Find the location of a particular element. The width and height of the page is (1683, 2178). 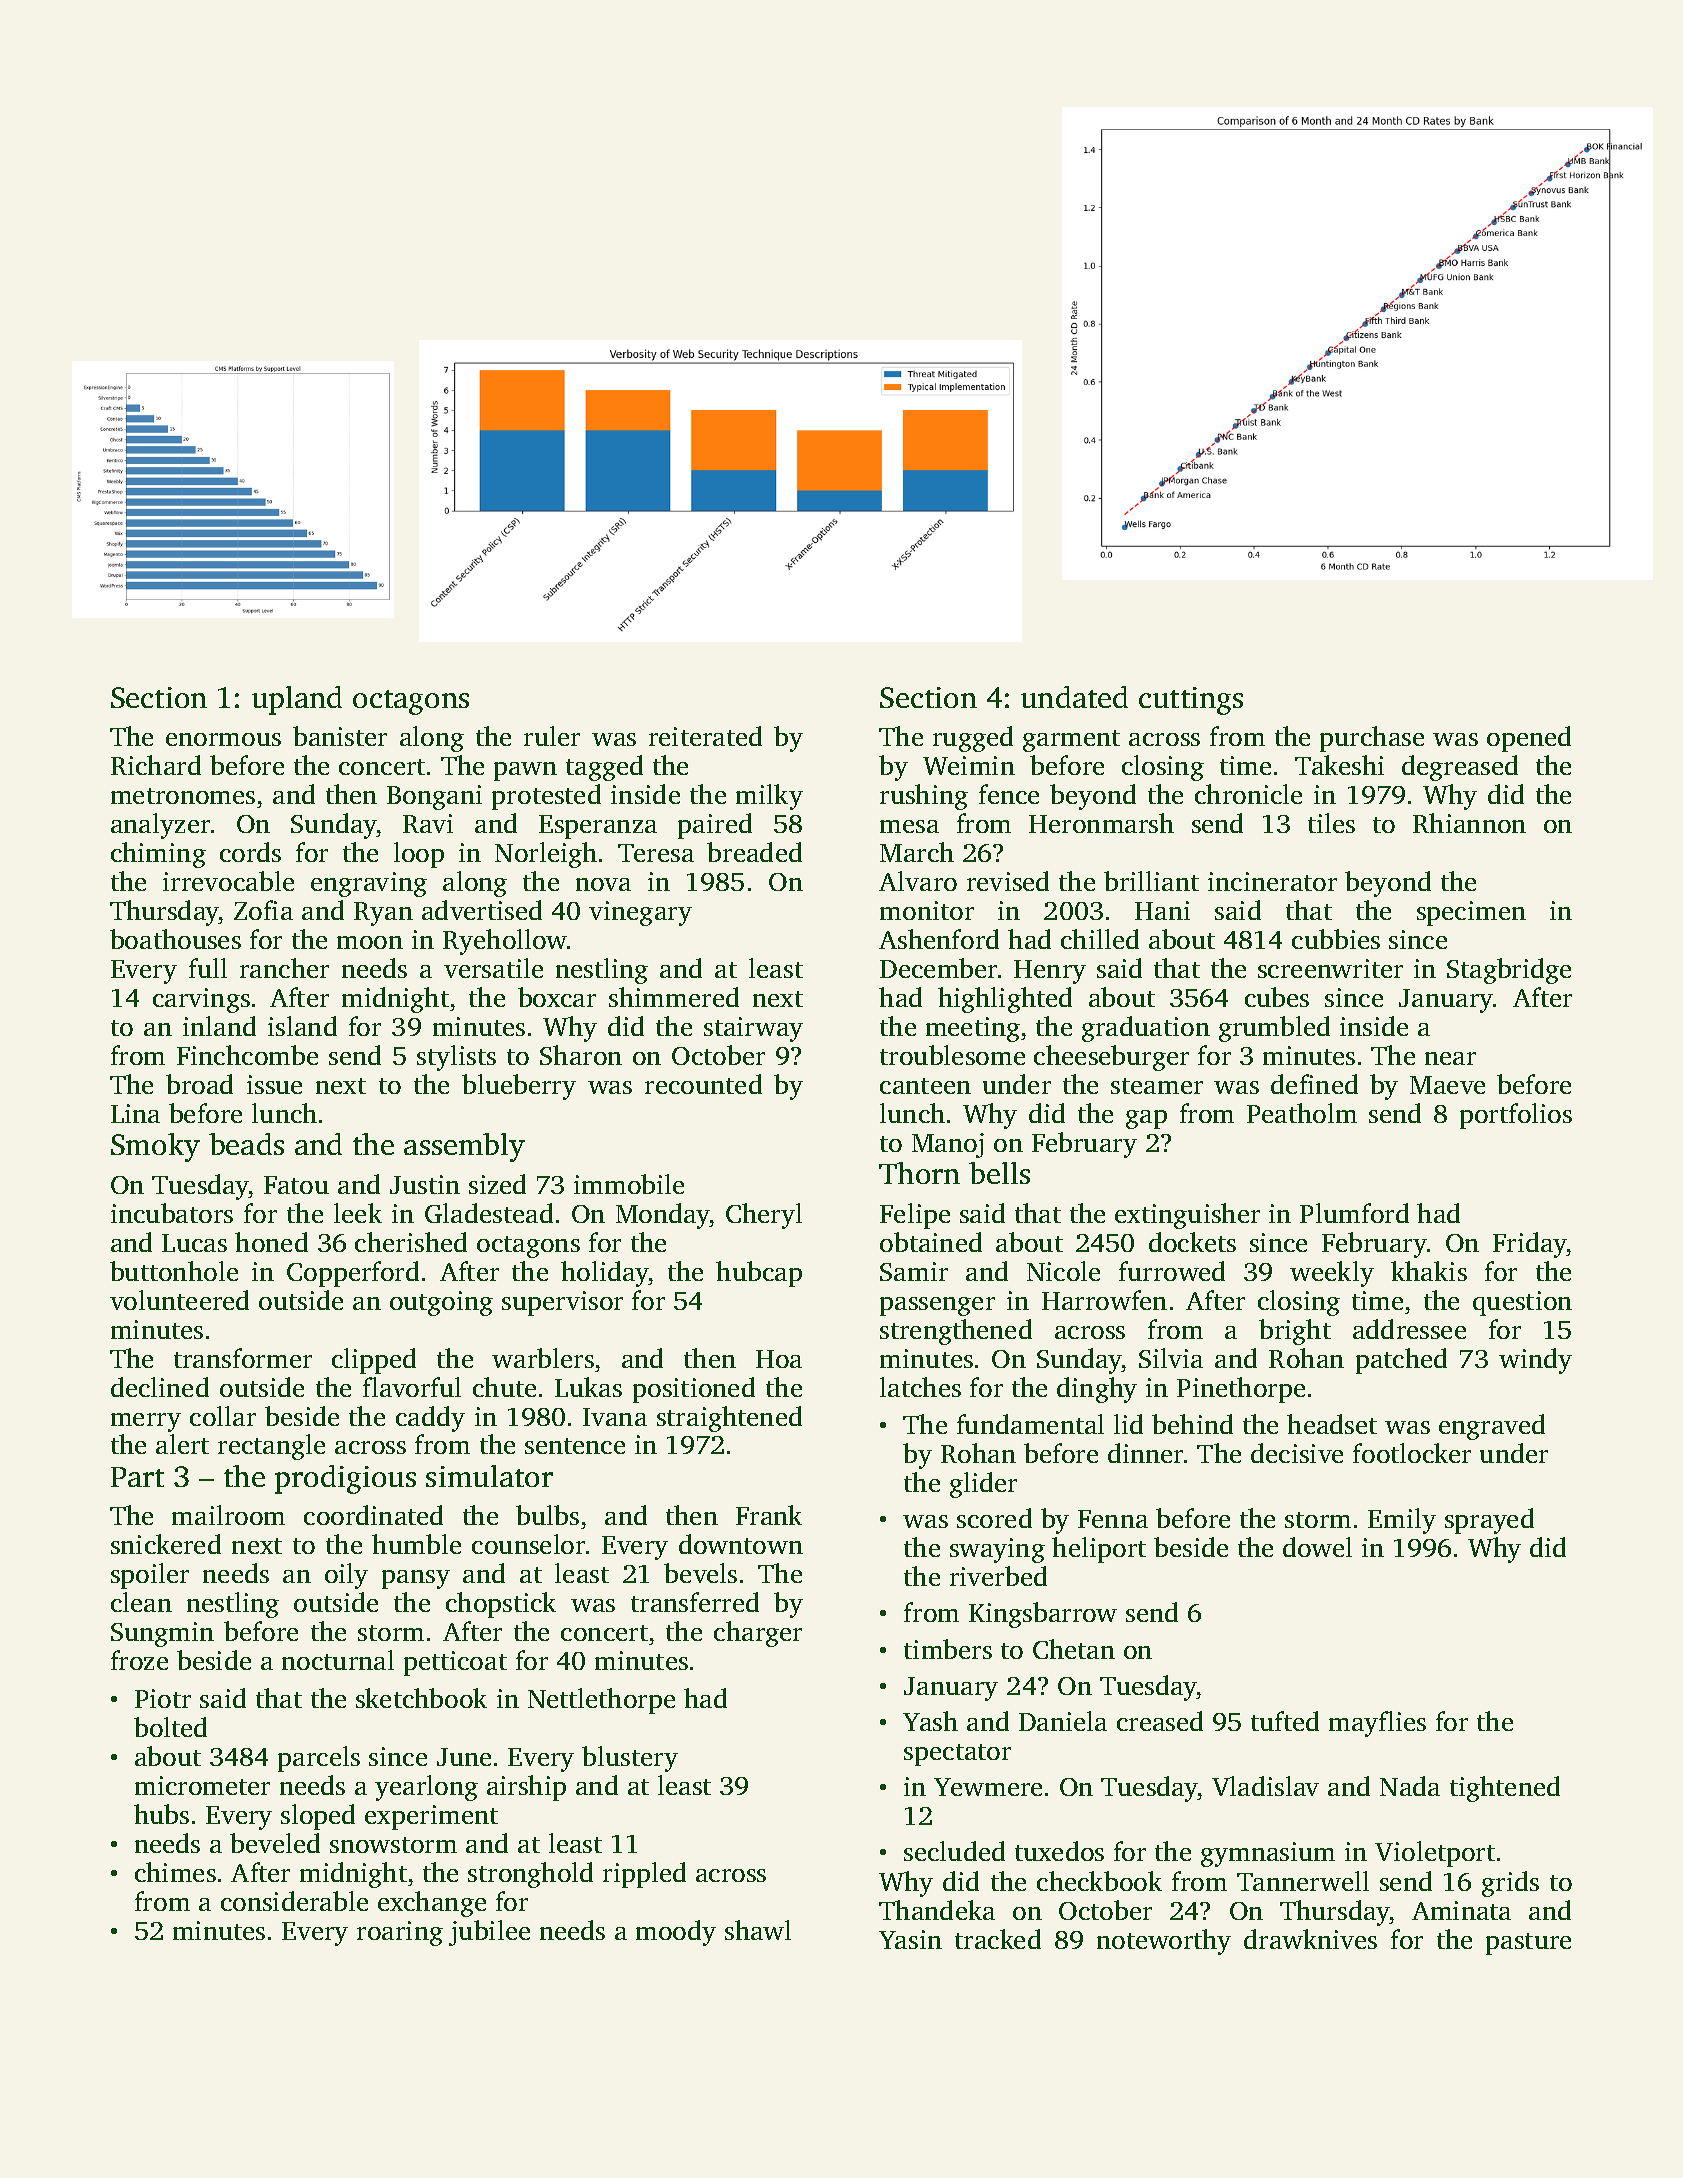

roaring is located at coordinates (400, 1933).
